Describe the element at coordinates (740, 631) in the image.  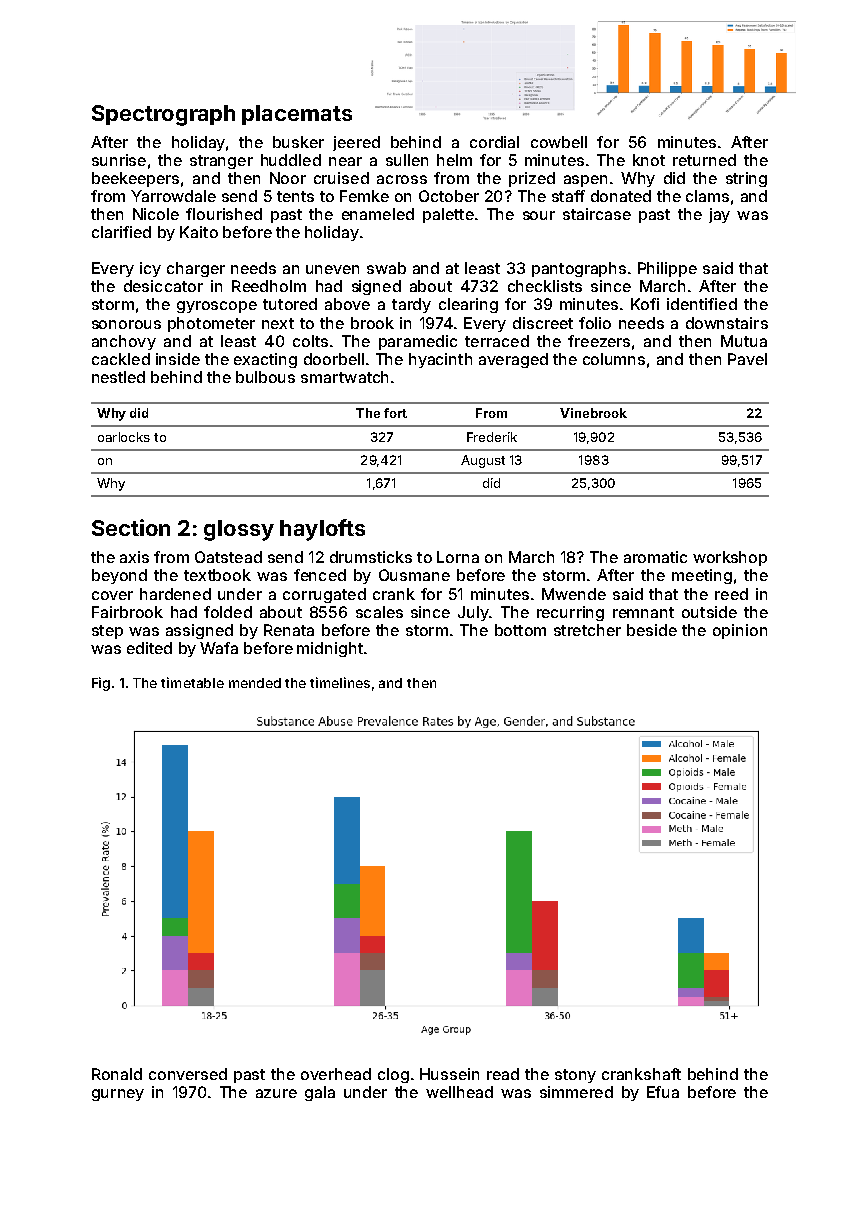
I see `opinion` at that location.
